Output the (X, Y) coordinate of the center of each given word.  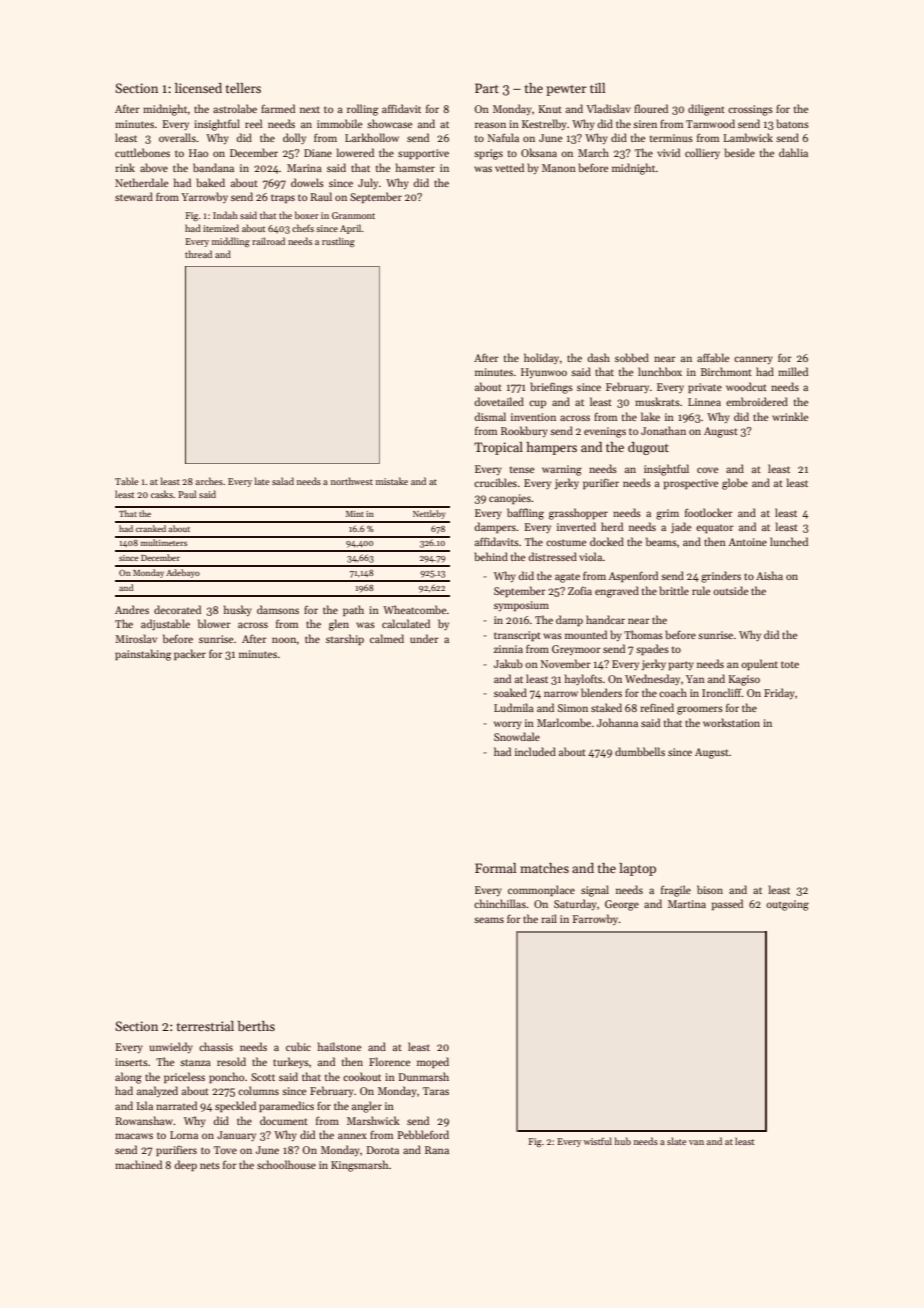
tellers (243, 88)
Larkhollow (372, 137)
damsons (278, 609)
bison (710, 889)
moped (433, 1062)
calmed (387, 638)
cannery (753, 360)
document (284, 1120)
